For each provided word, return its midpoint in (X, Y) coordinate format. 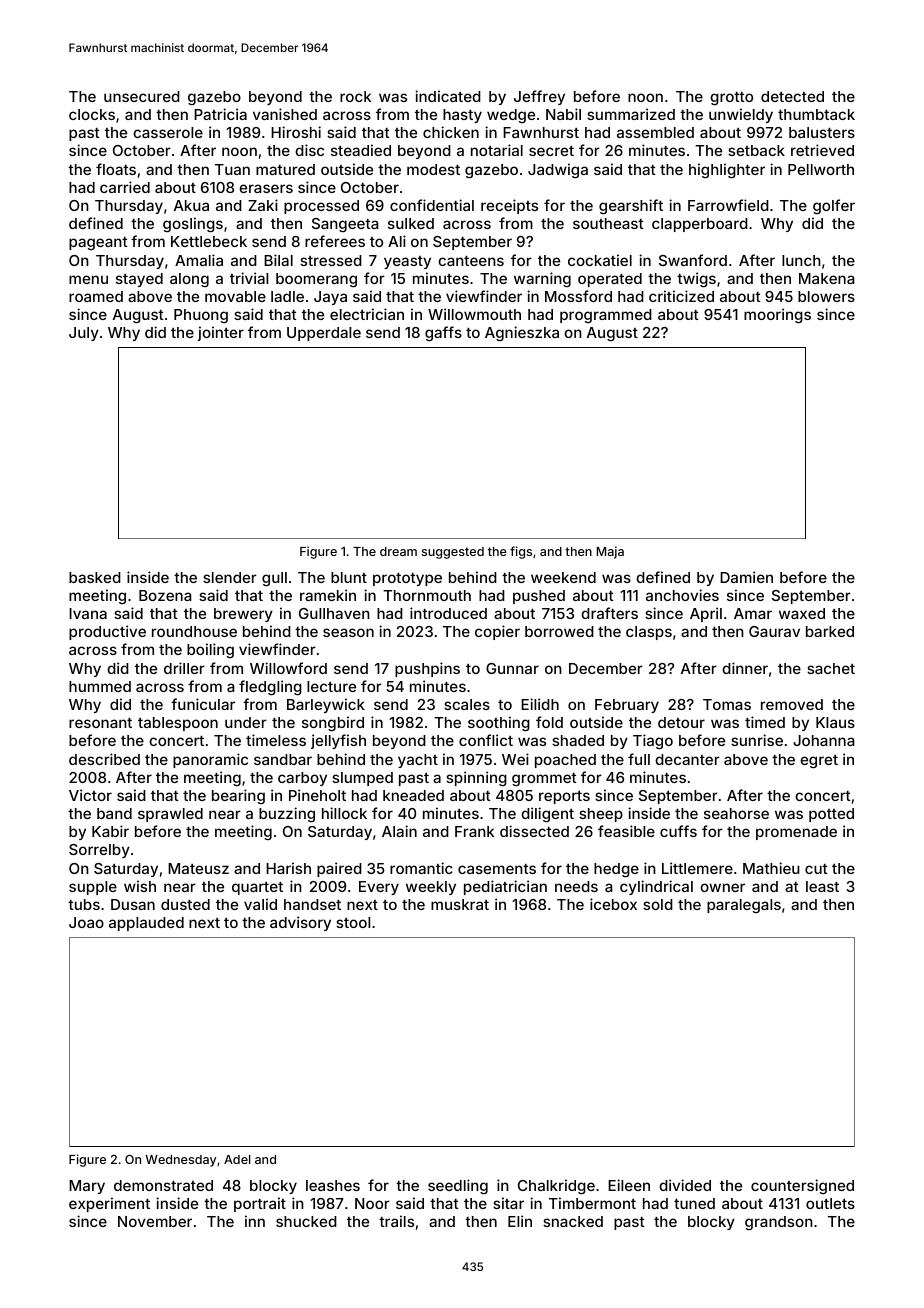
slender (230, 577)
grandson (779, 1223)
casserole (168, 132)
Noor (372, 1203)
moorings (777, 316)
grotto (731, 99)
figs (521, 552)
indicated (448, 96)
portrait (260, 1204)
